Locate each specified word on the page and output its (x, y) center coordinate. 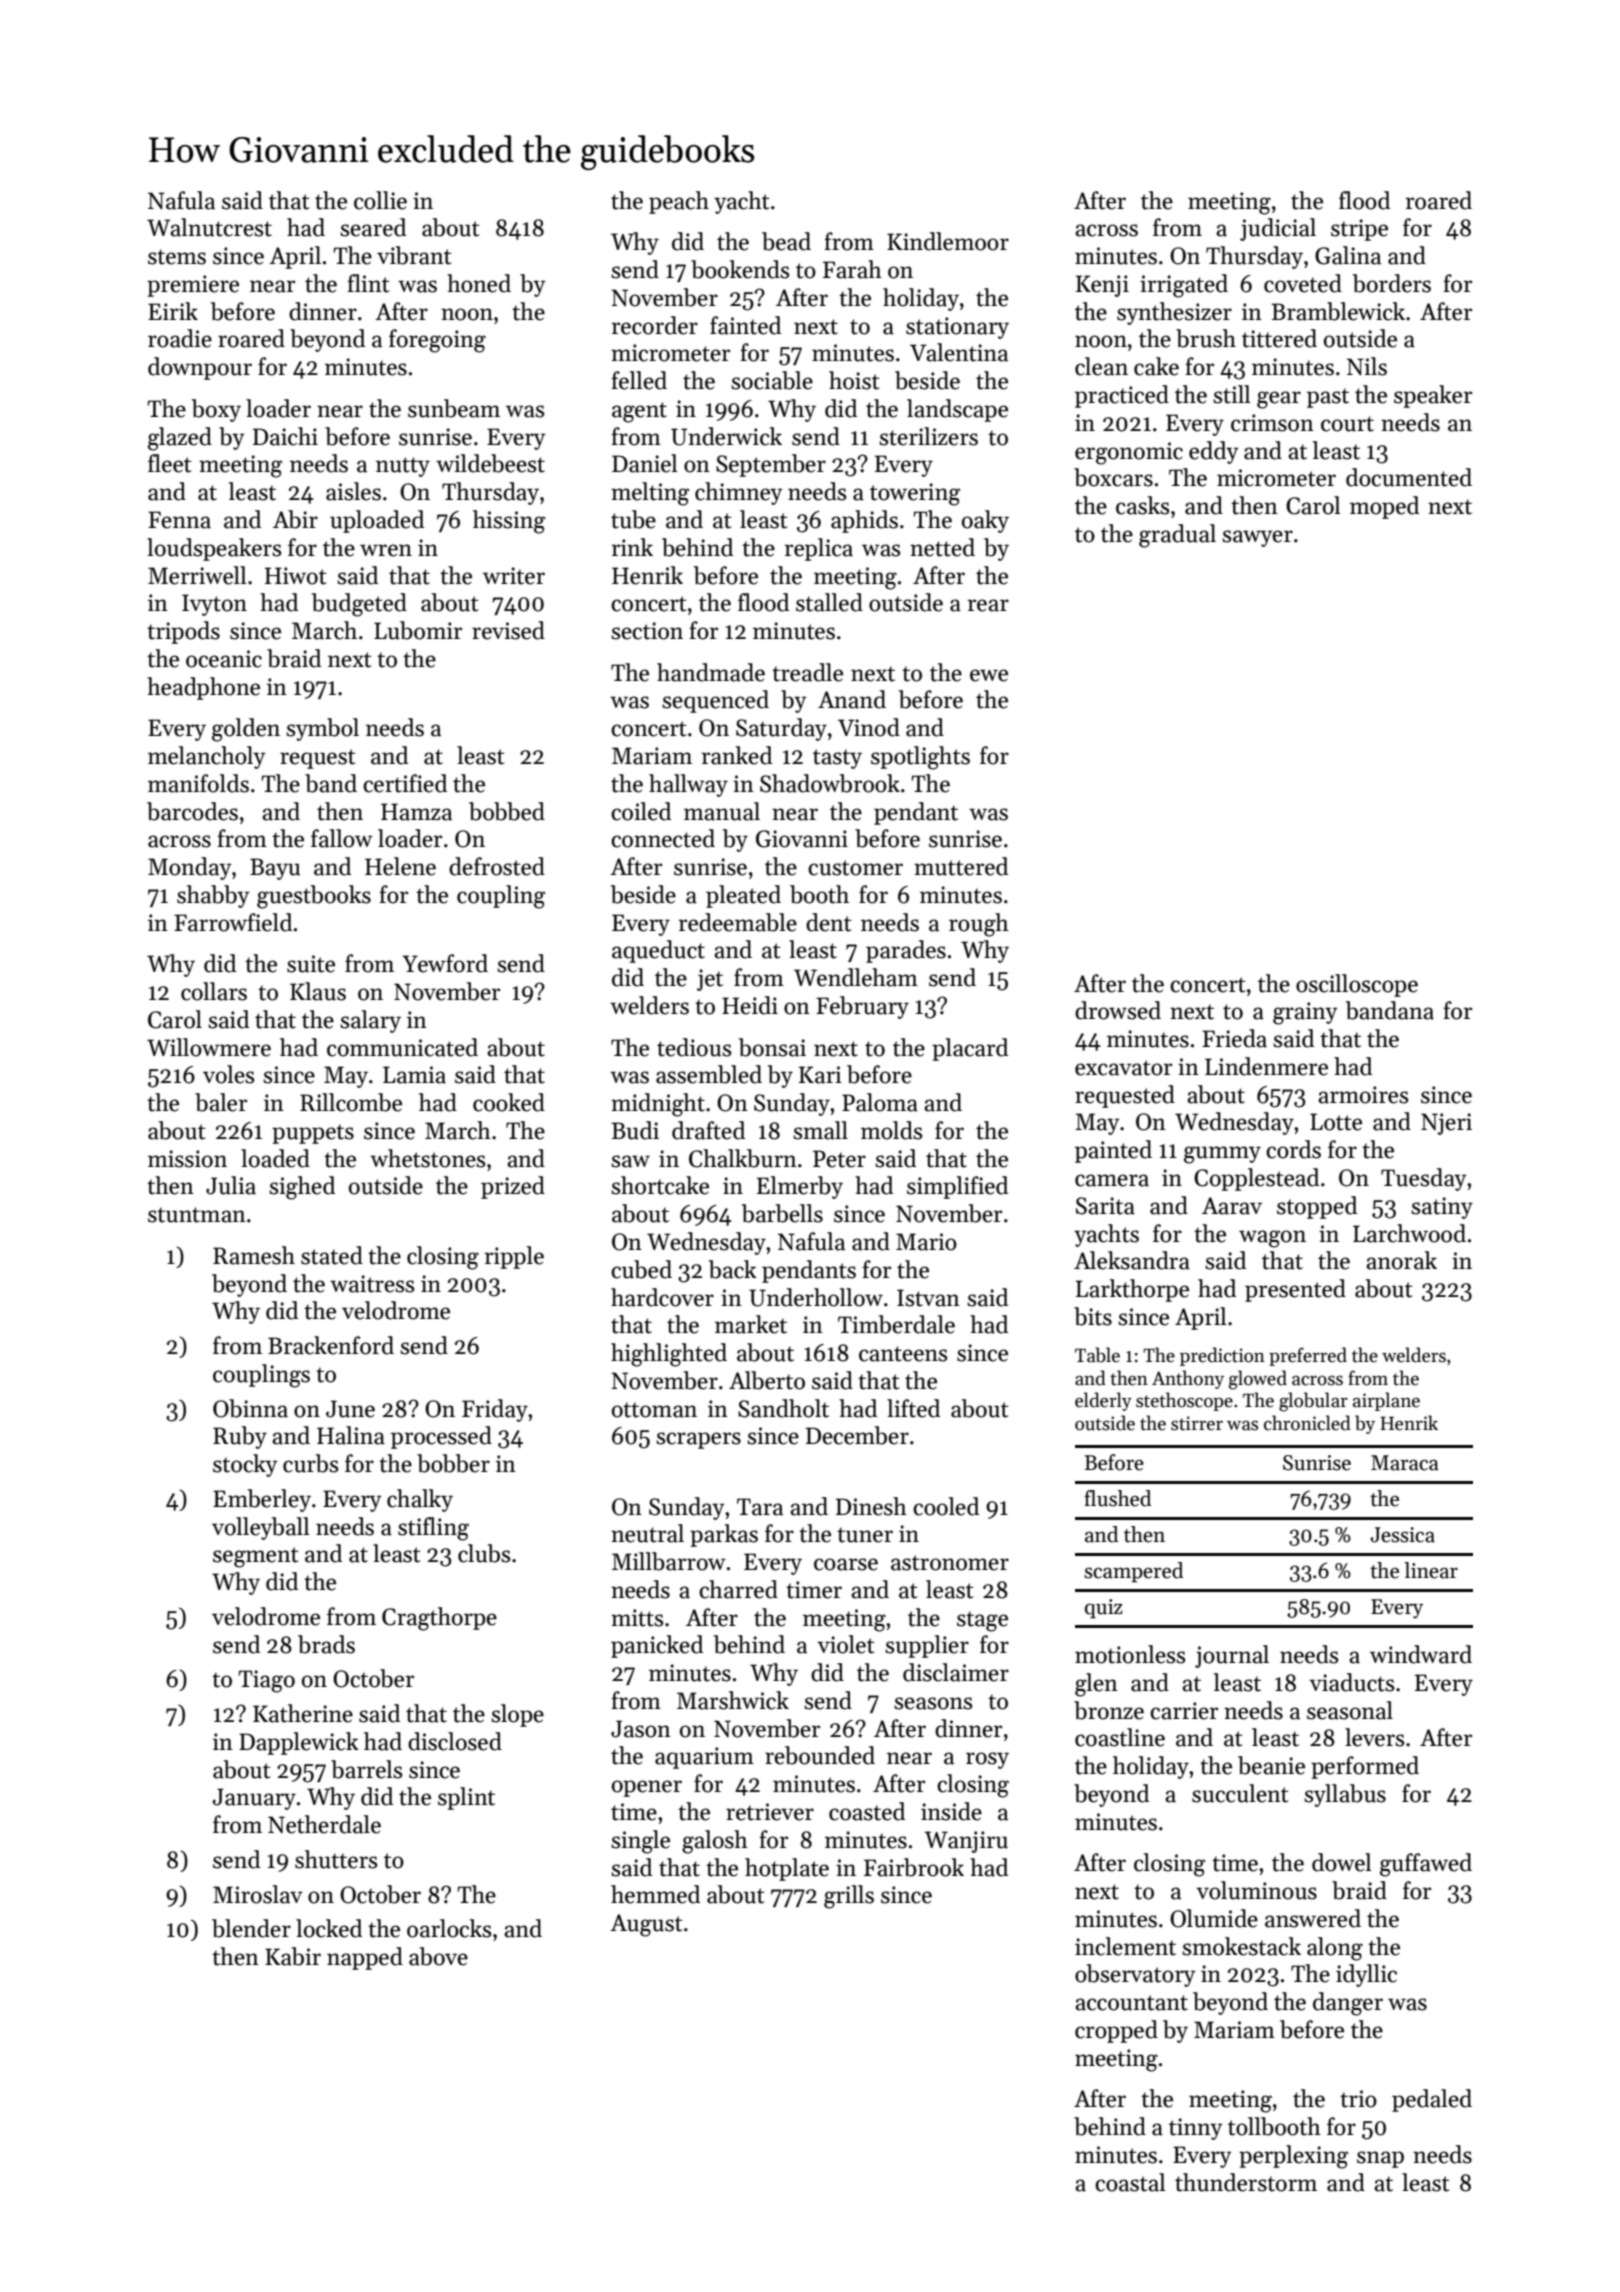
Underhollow (816, 1297)
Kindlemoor (948, 241)
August (646, 1925)
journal (1232, 1656)
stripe (1359, 230)
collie (380, 200)
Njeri (1446, 1124)
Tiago (266, 1681)
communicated (402, 1047)
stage (982, 1621)
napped (365, 1958)
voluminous (1256, 1890)
